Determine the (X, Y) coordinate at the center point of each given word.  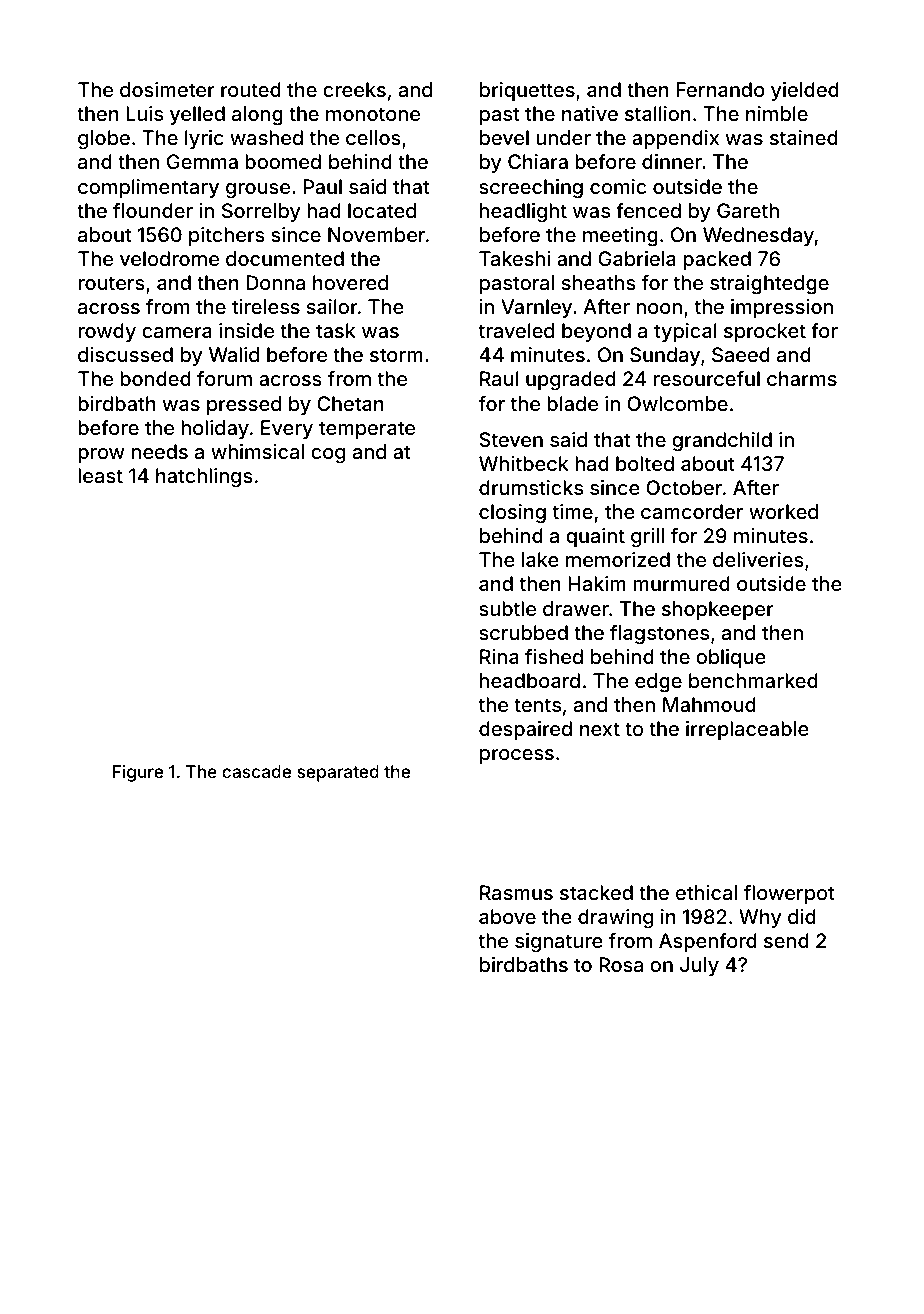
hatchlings (204, 478)
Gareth (748, 210)
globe (104, 140)
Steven (511, 439)
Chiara (538, 161)
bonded (155, 378)
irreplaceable (747, 730)
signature (559, 943)
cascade (256, 771)
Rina (499, 656)
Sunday (665, 356)
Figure (138, 773)
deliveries (758, 559)
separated (338, 773)
